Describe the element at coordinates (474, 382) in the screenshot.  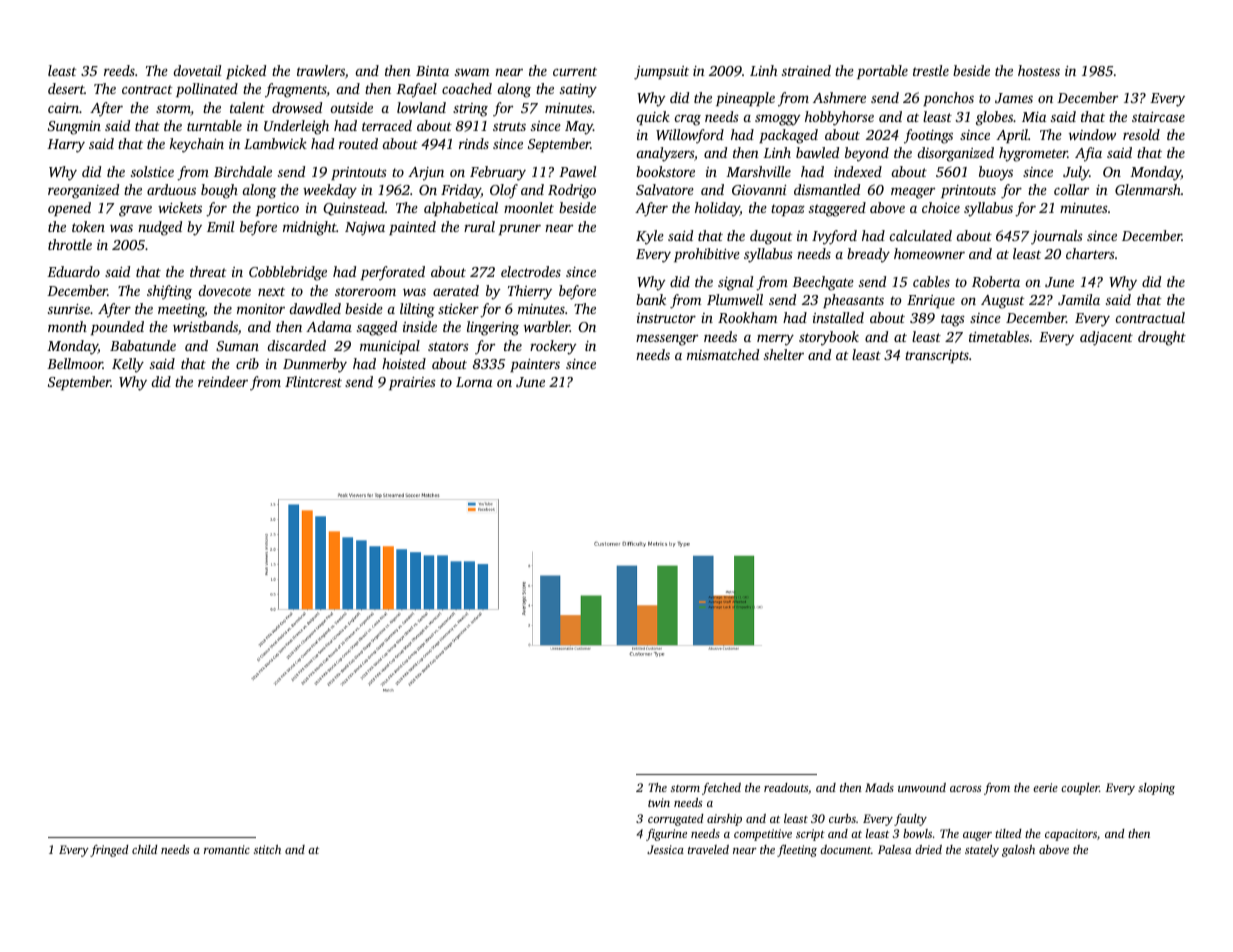
I see `Lorna` at that location.
